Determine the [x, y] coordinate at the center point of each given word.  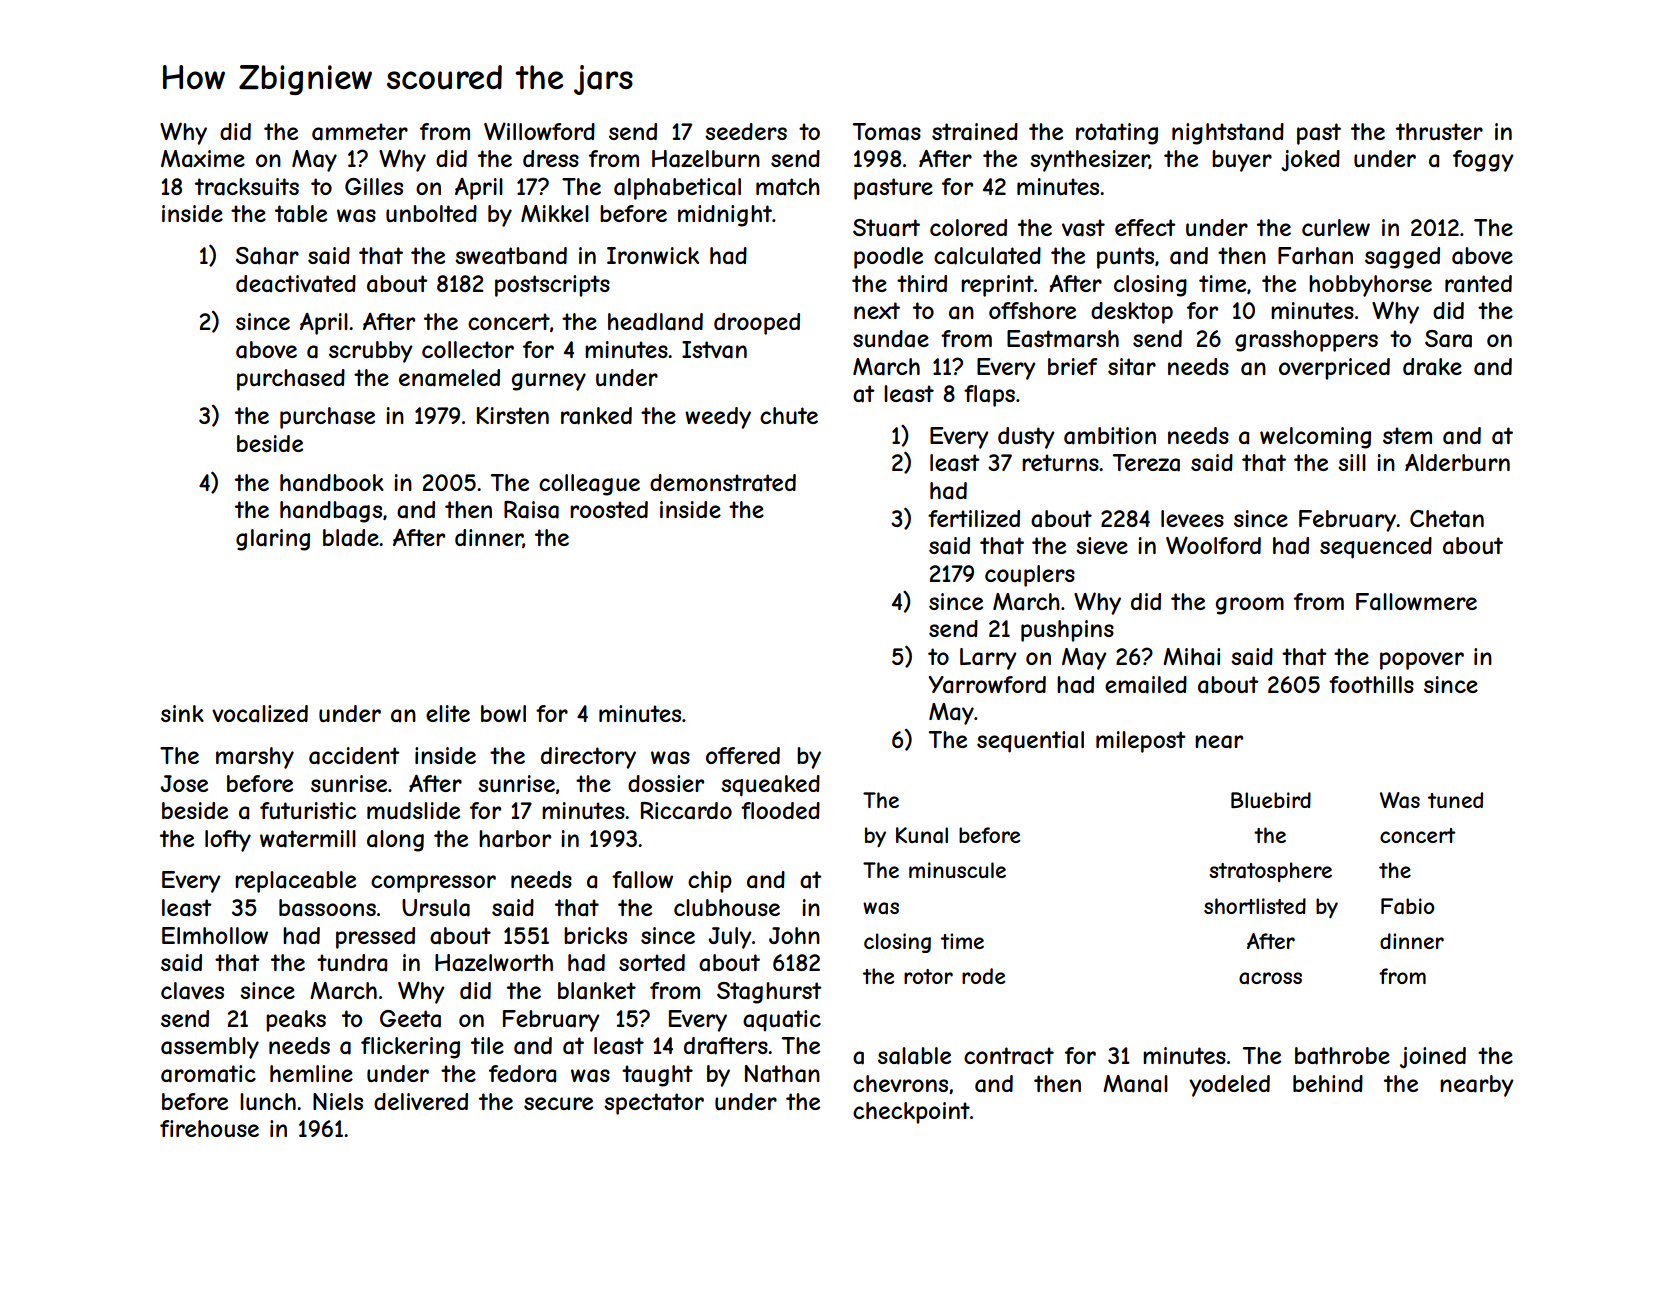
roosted [609, 509]
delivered [421, 1101]
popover [1422, 661]
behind [1328, 1083]
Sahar [267, 256]
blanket [597, 991]
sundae [891, 339]
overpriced [1334, 369]
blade [351, 538]
